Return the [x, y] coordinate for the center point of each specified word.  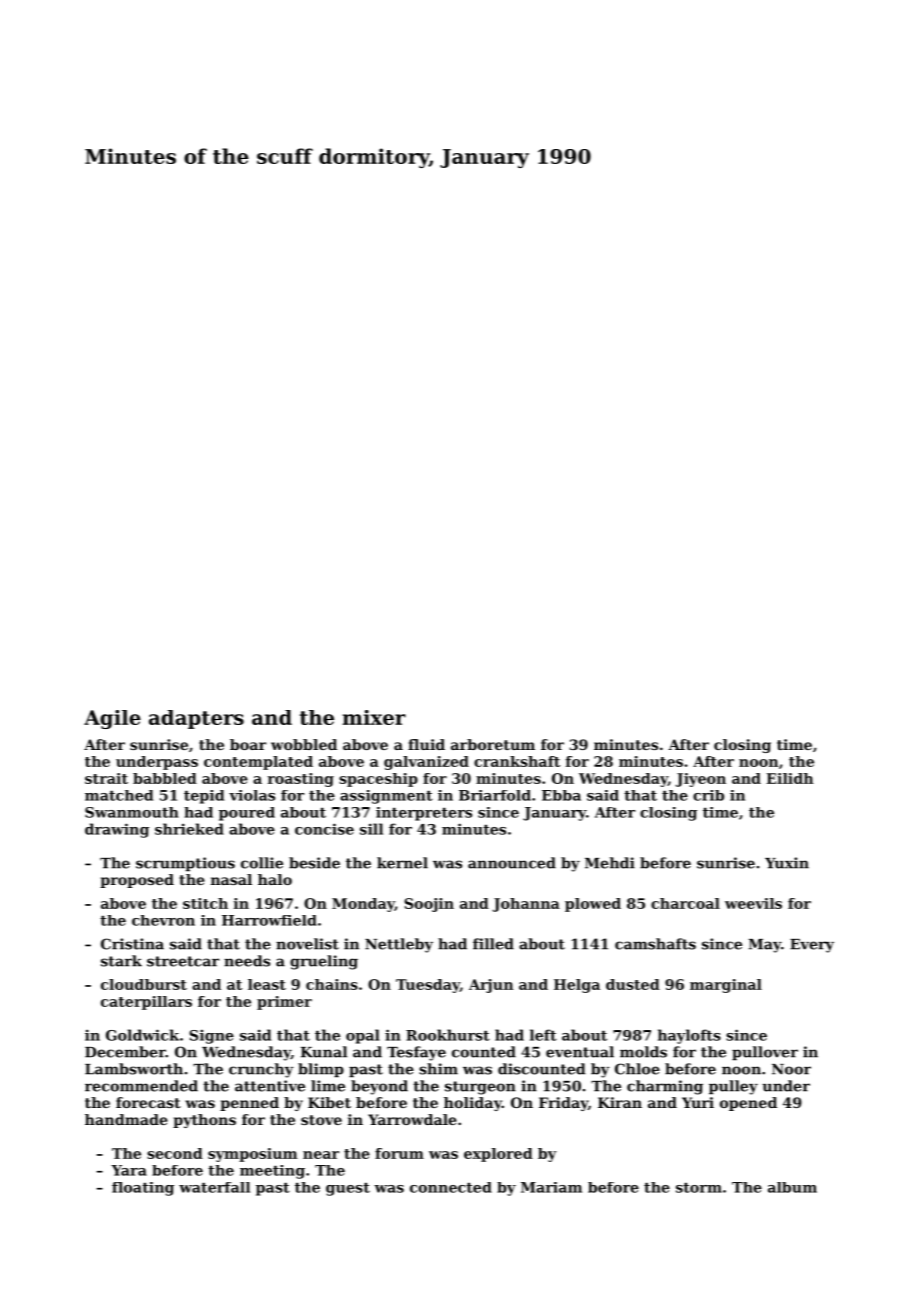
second [175, 1153]
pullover [765, 1053]
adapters [196, 719]
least [267, 984]
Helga [577, 986]
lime [328, 1086]
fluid [426, 744]
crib [708, 795]
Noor [791, 1069]
